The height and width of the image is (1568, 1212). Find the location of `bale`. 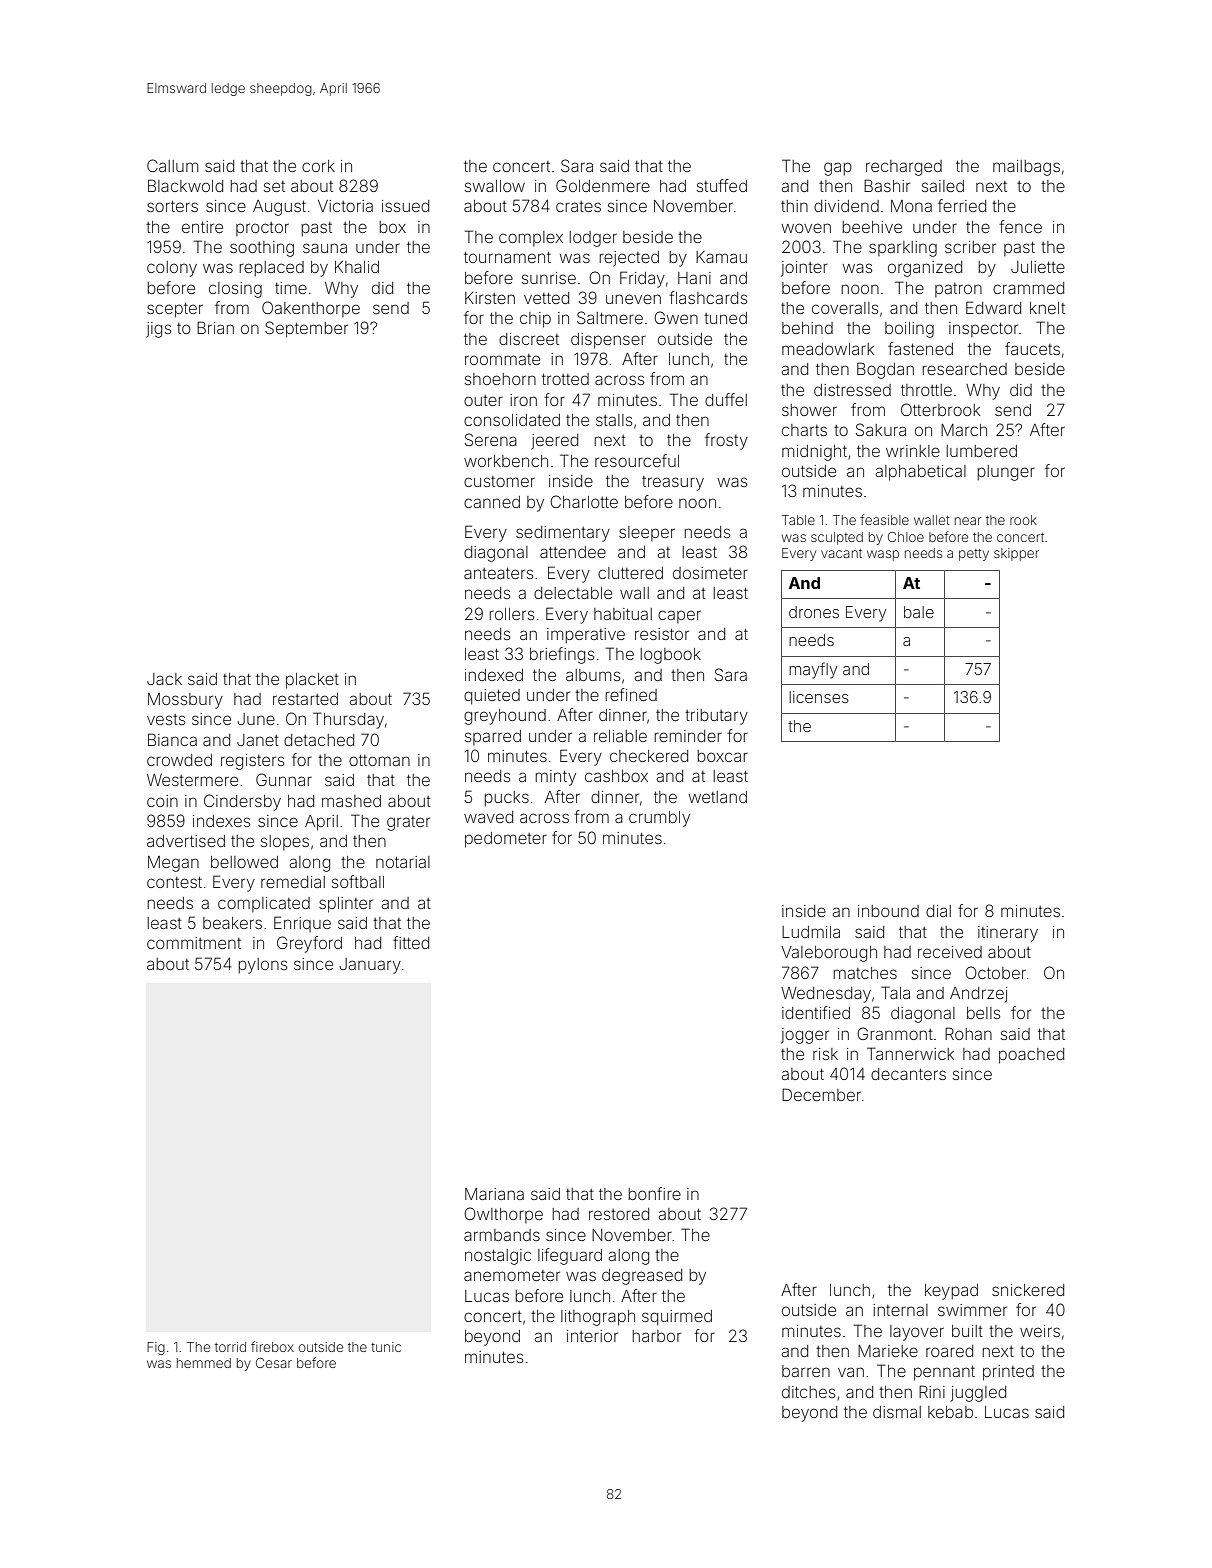

bale is located at coordinates (919, 612).
